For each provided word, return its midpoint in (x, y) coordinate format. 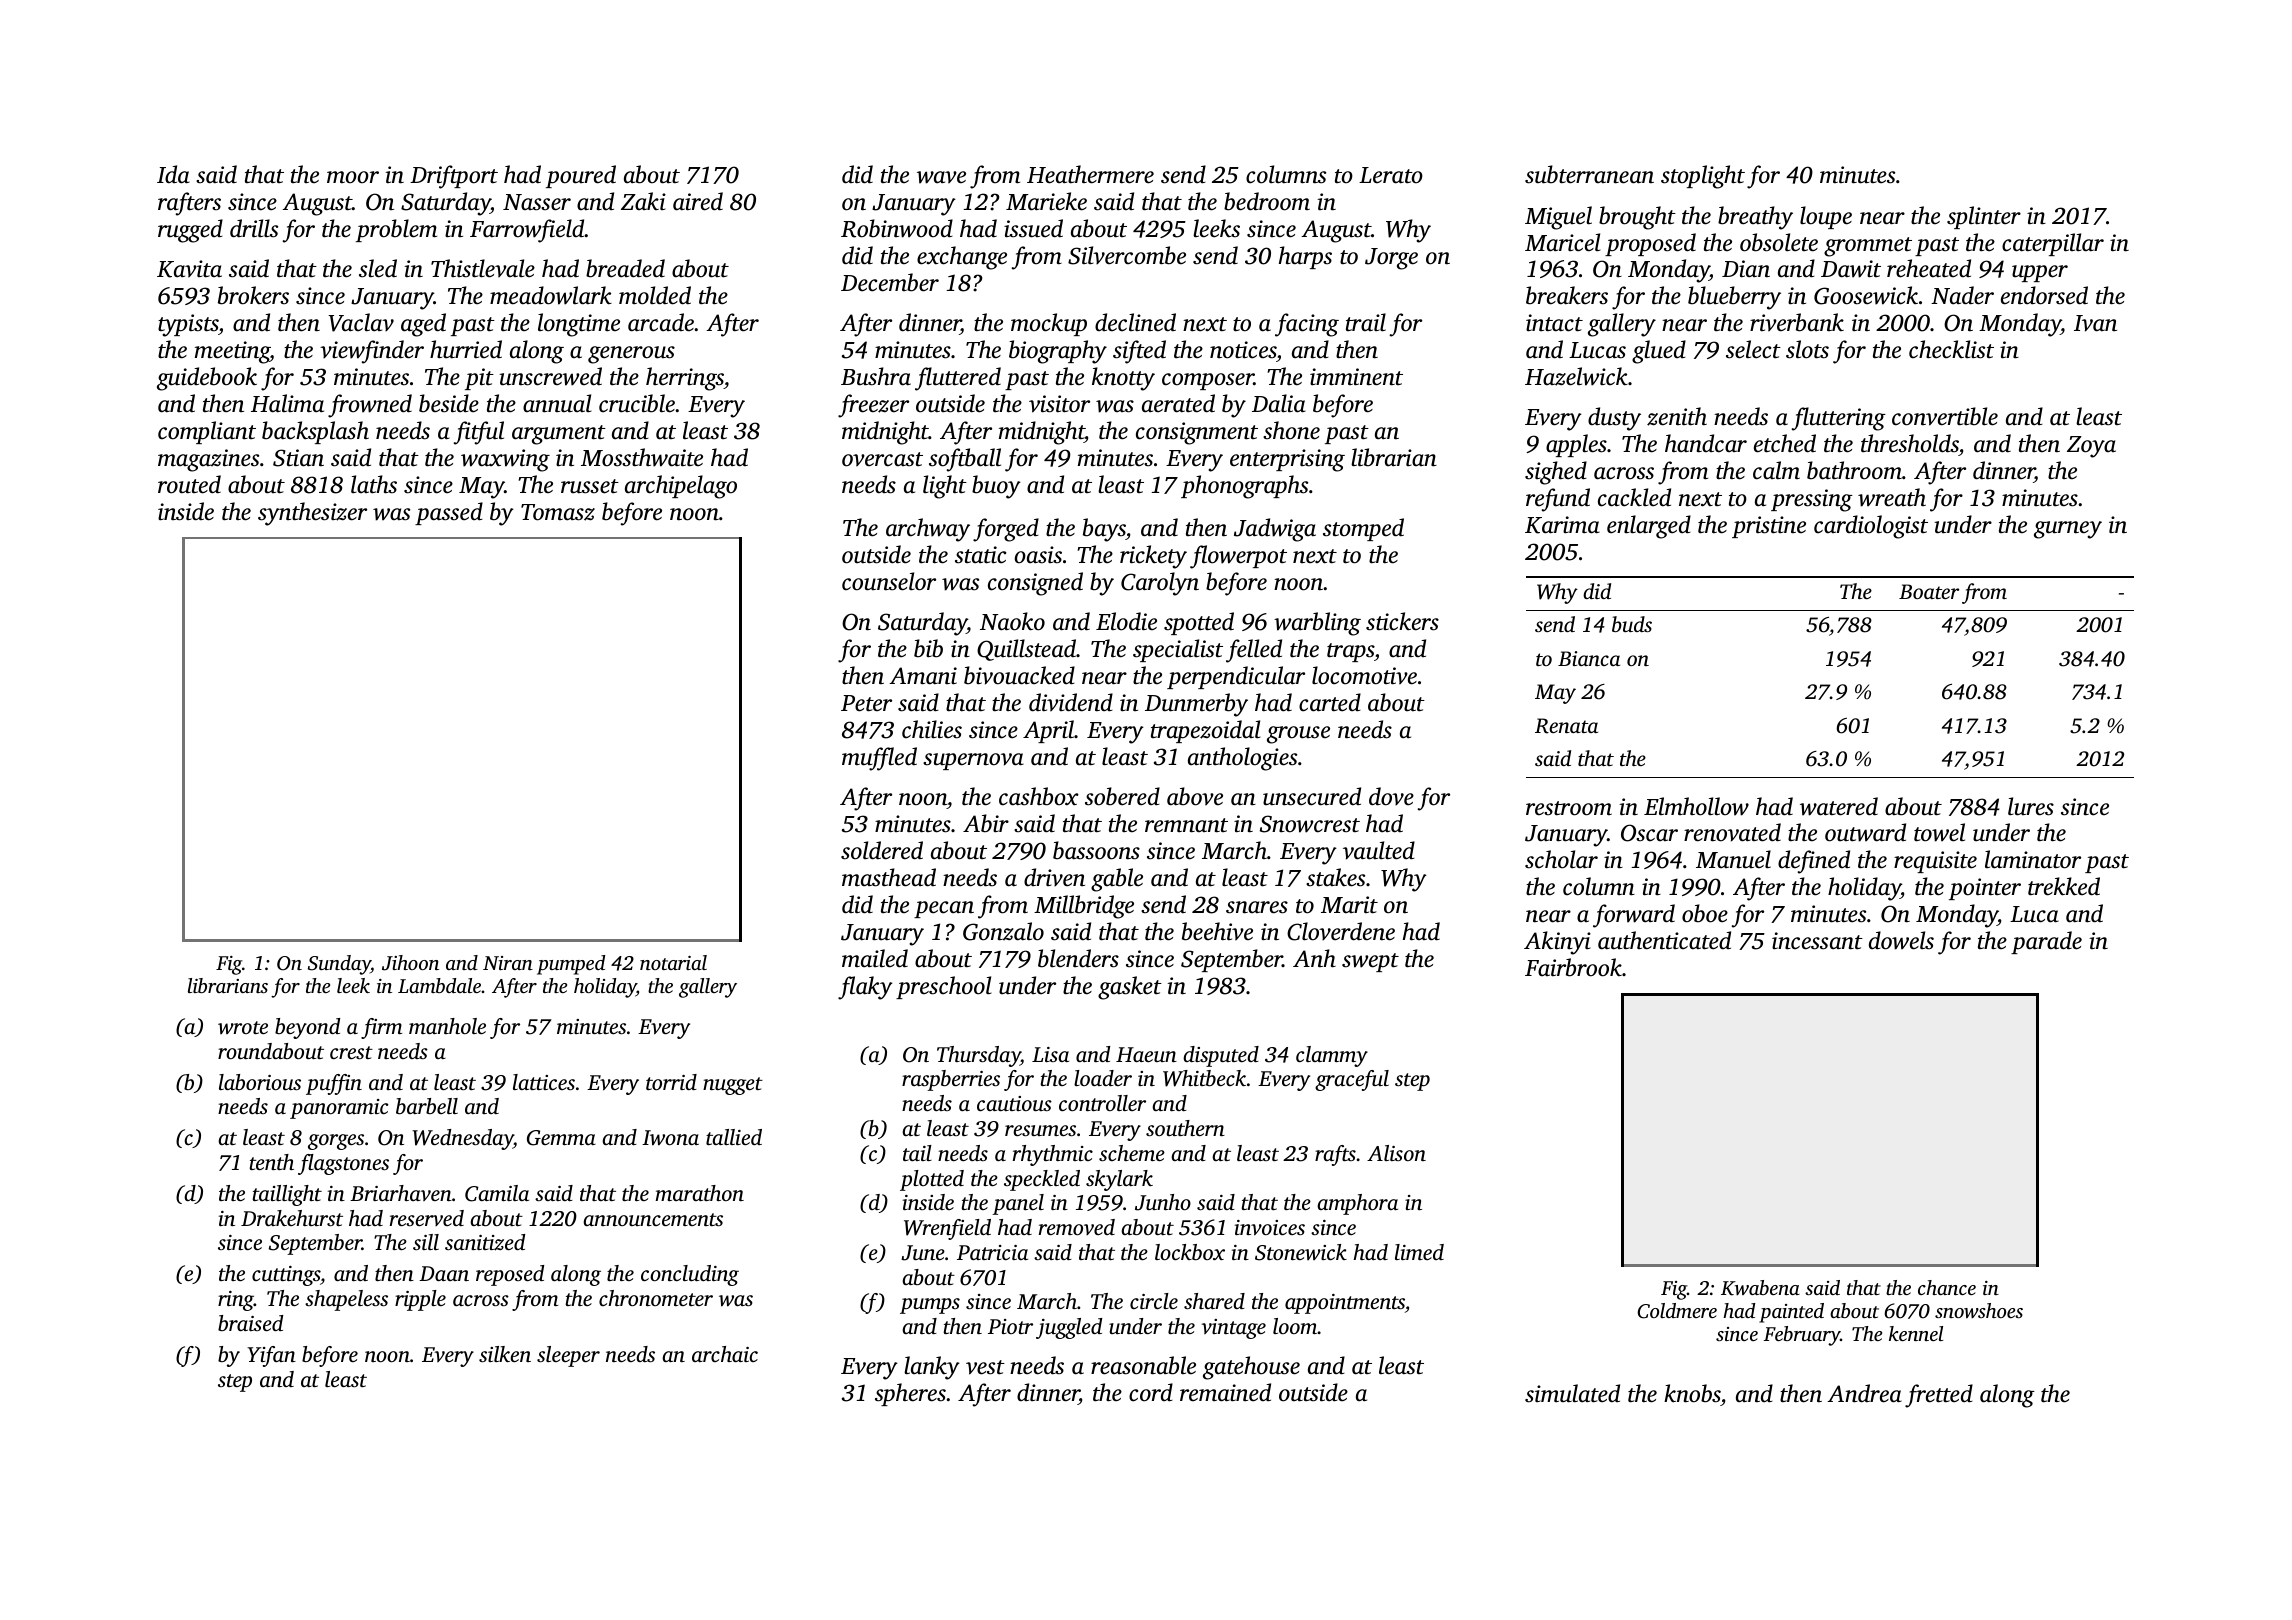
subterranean (1589, 174)
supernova (973, 761)
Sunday (339, 965)
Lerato (1391, 175)
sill (426, 1242)
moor (353, 177)
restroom (1569, 808)
